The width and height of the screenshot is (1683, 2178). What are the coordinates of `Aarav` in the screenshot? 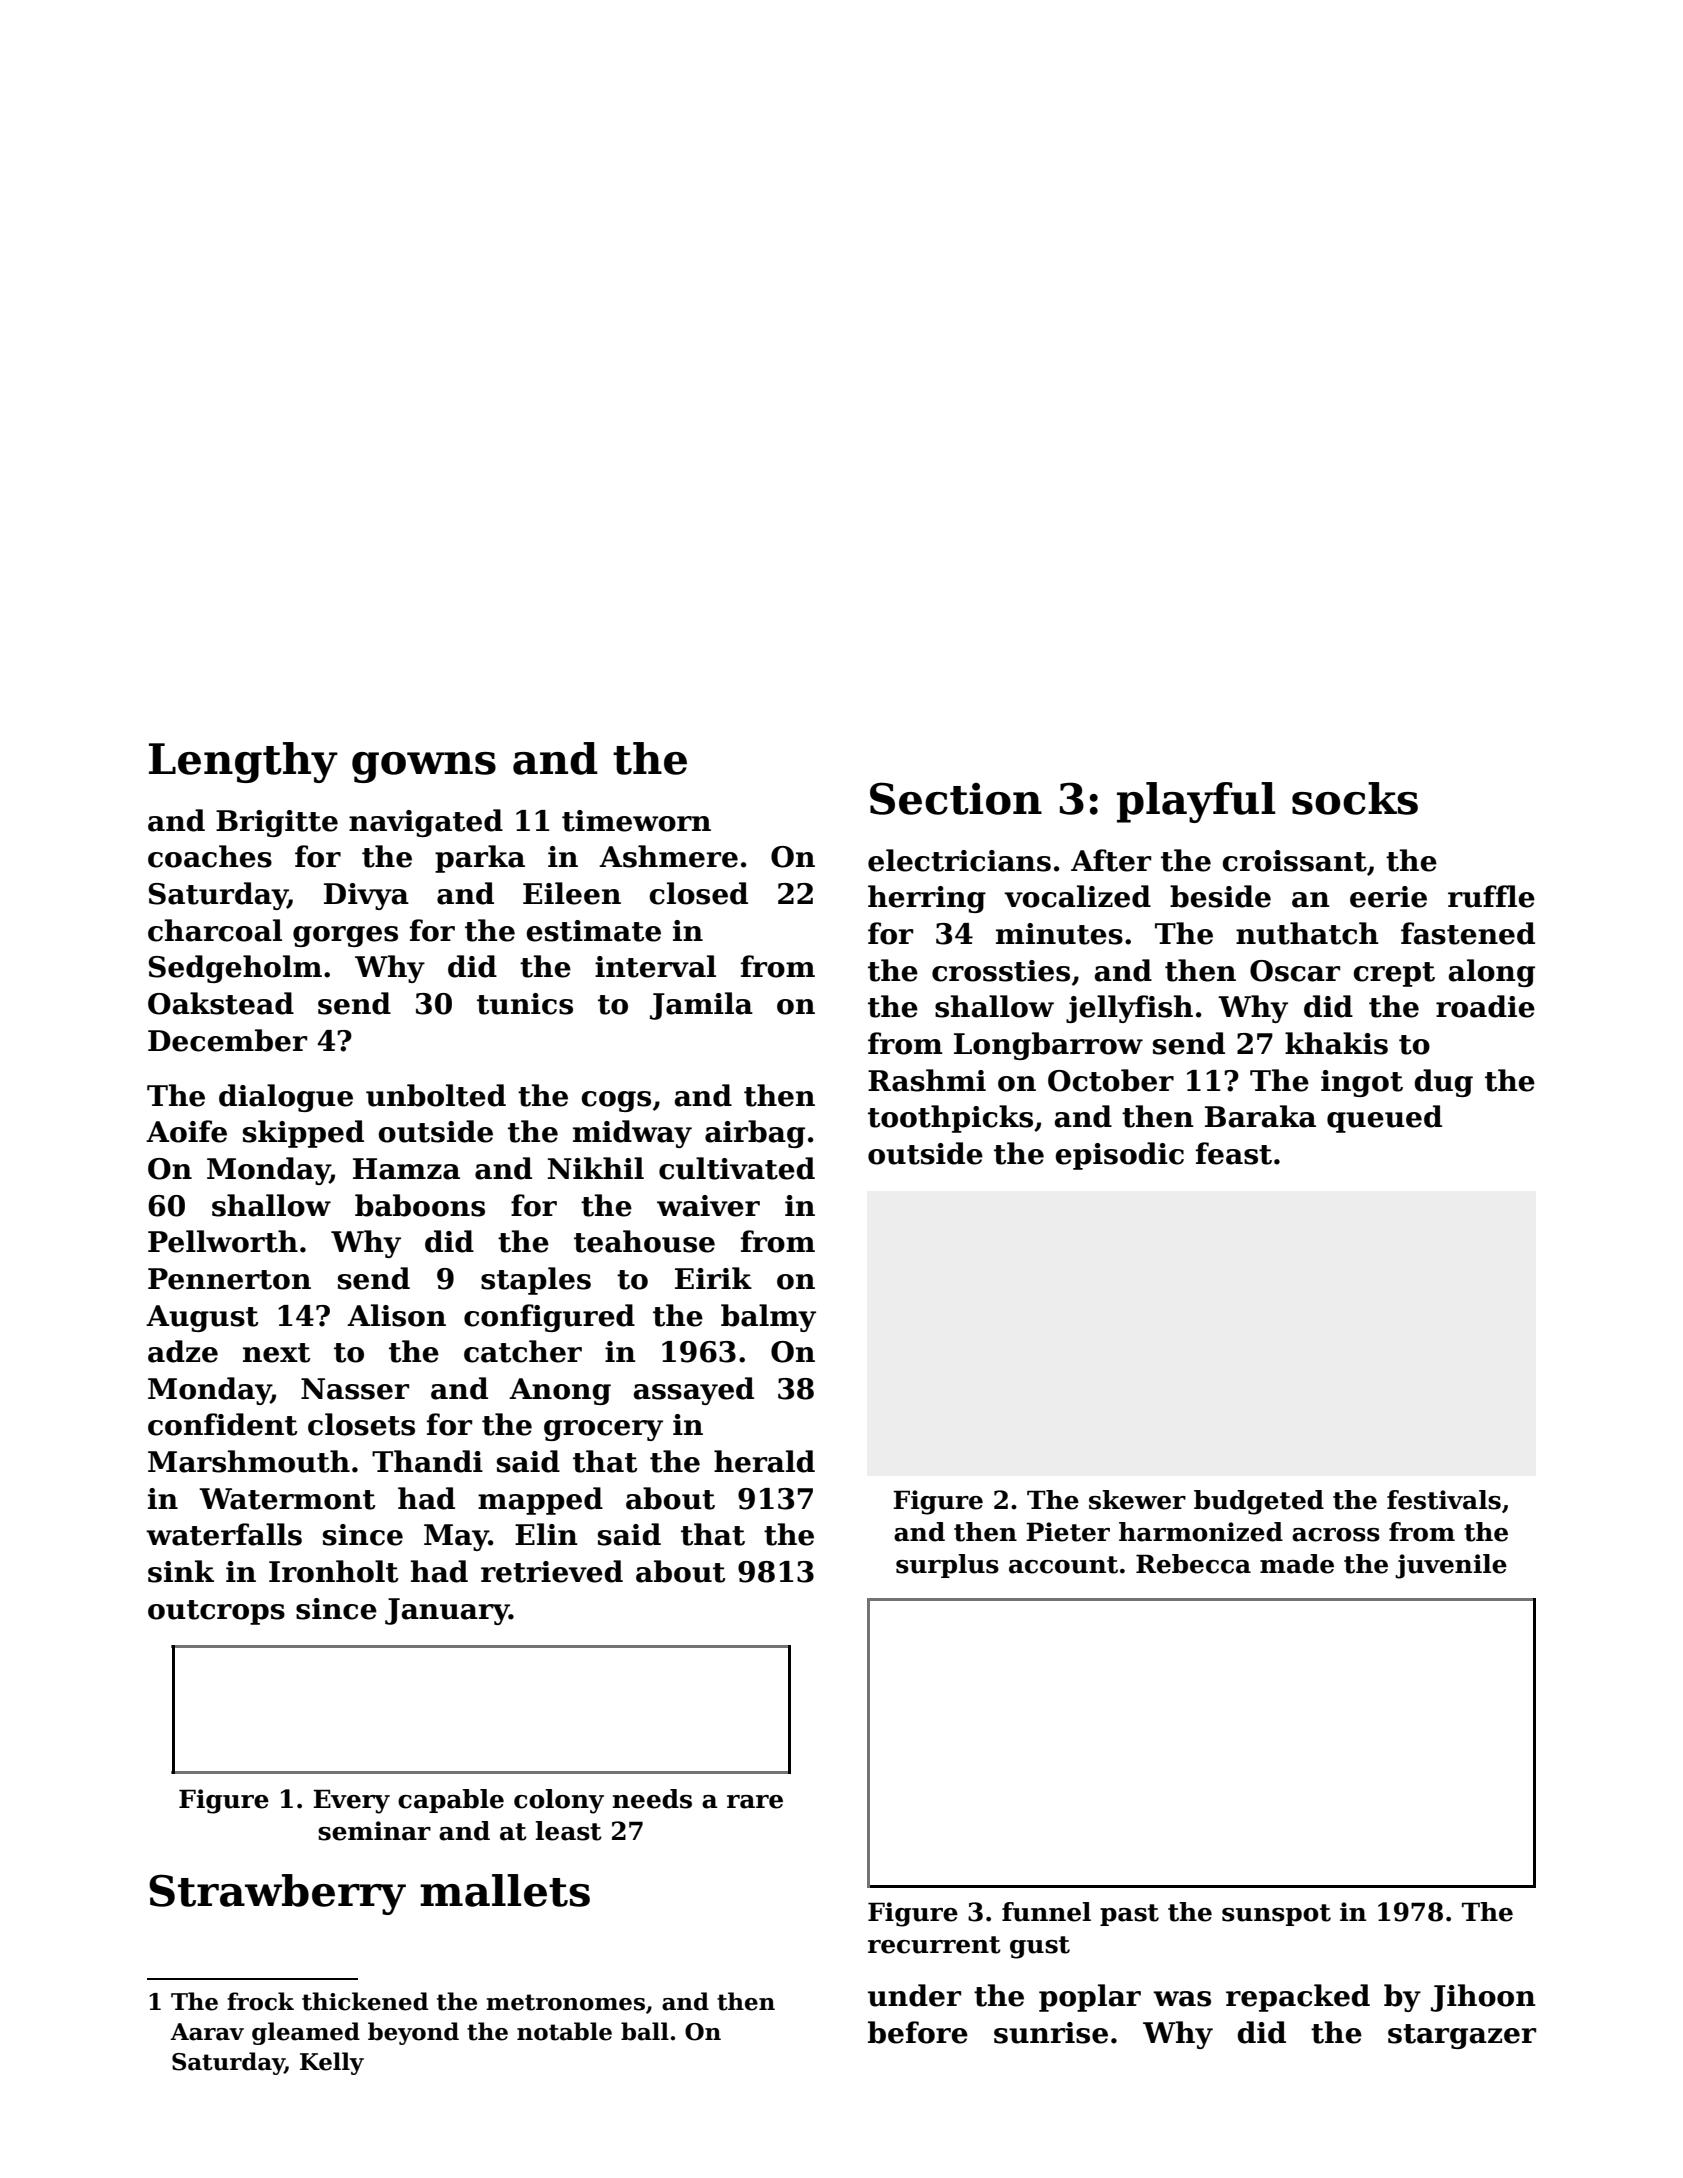 It's located at (207, 2032).
